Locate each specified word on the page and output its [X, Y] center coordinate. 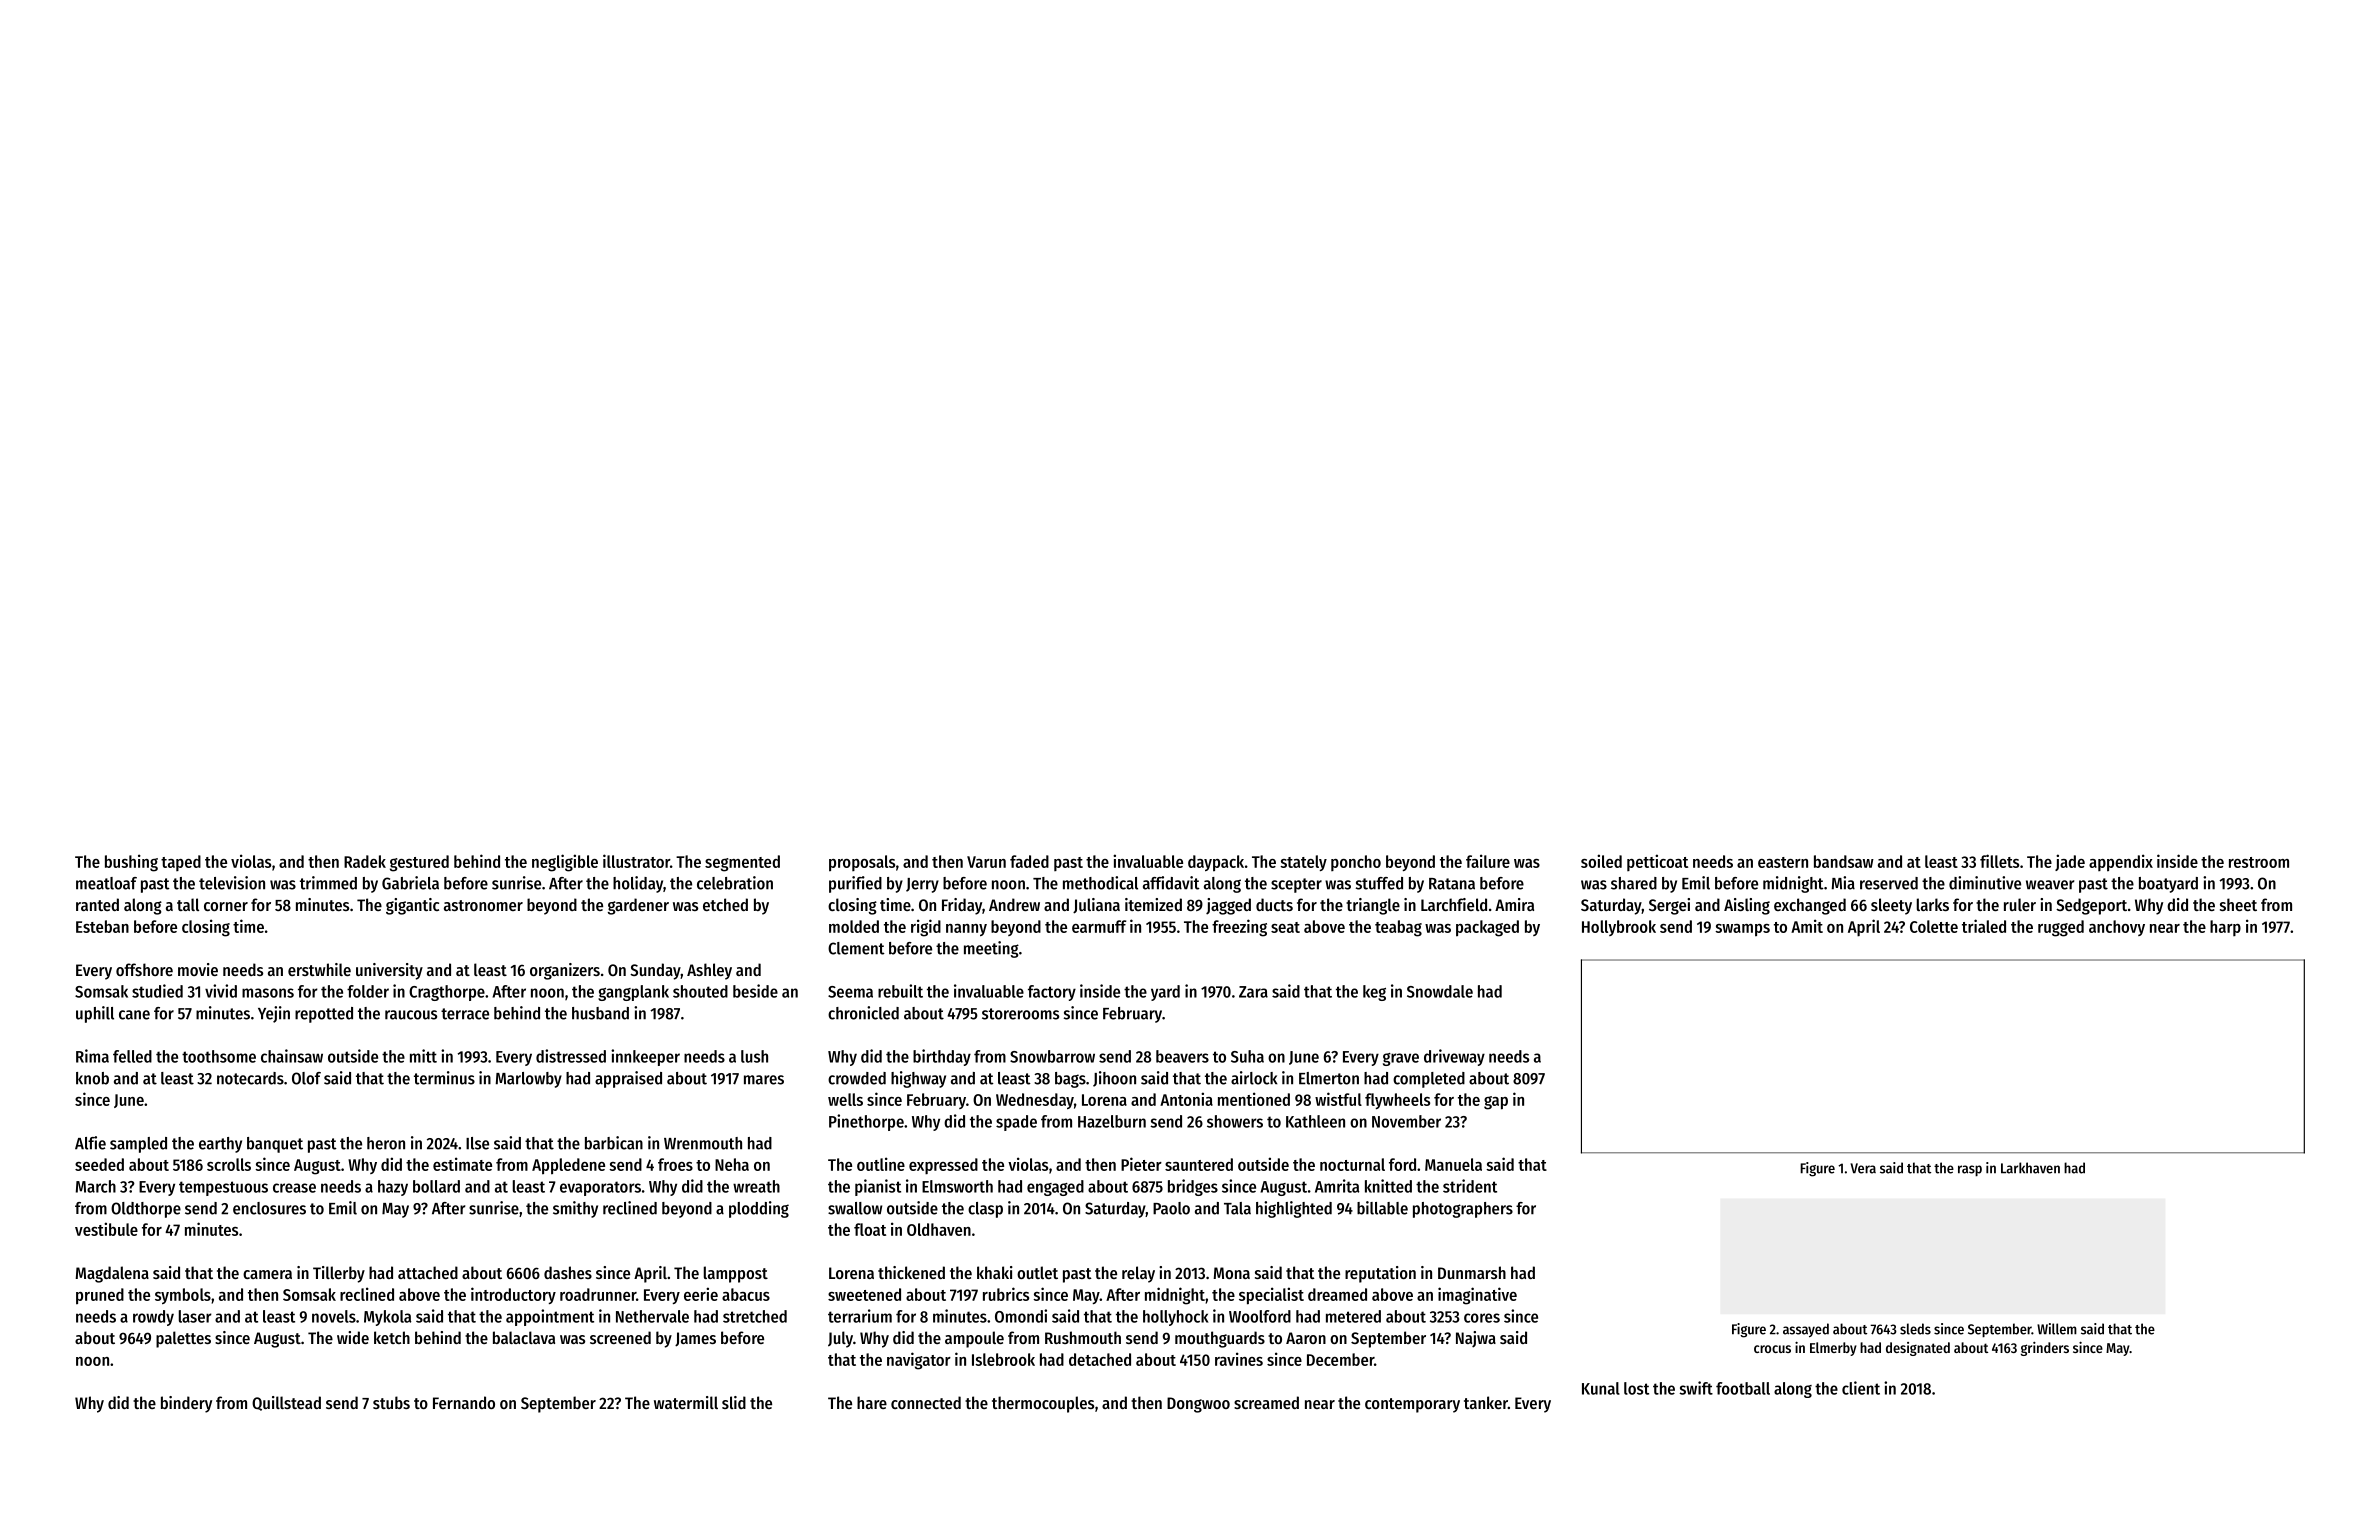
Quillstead [286, 1403]
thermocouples [1043, 1404]
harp [2225, 928]
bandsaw [1844, 861]
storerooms [1020, 1014]
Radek [365, 861]
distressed [571, 1056]
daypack [1216, 863]
